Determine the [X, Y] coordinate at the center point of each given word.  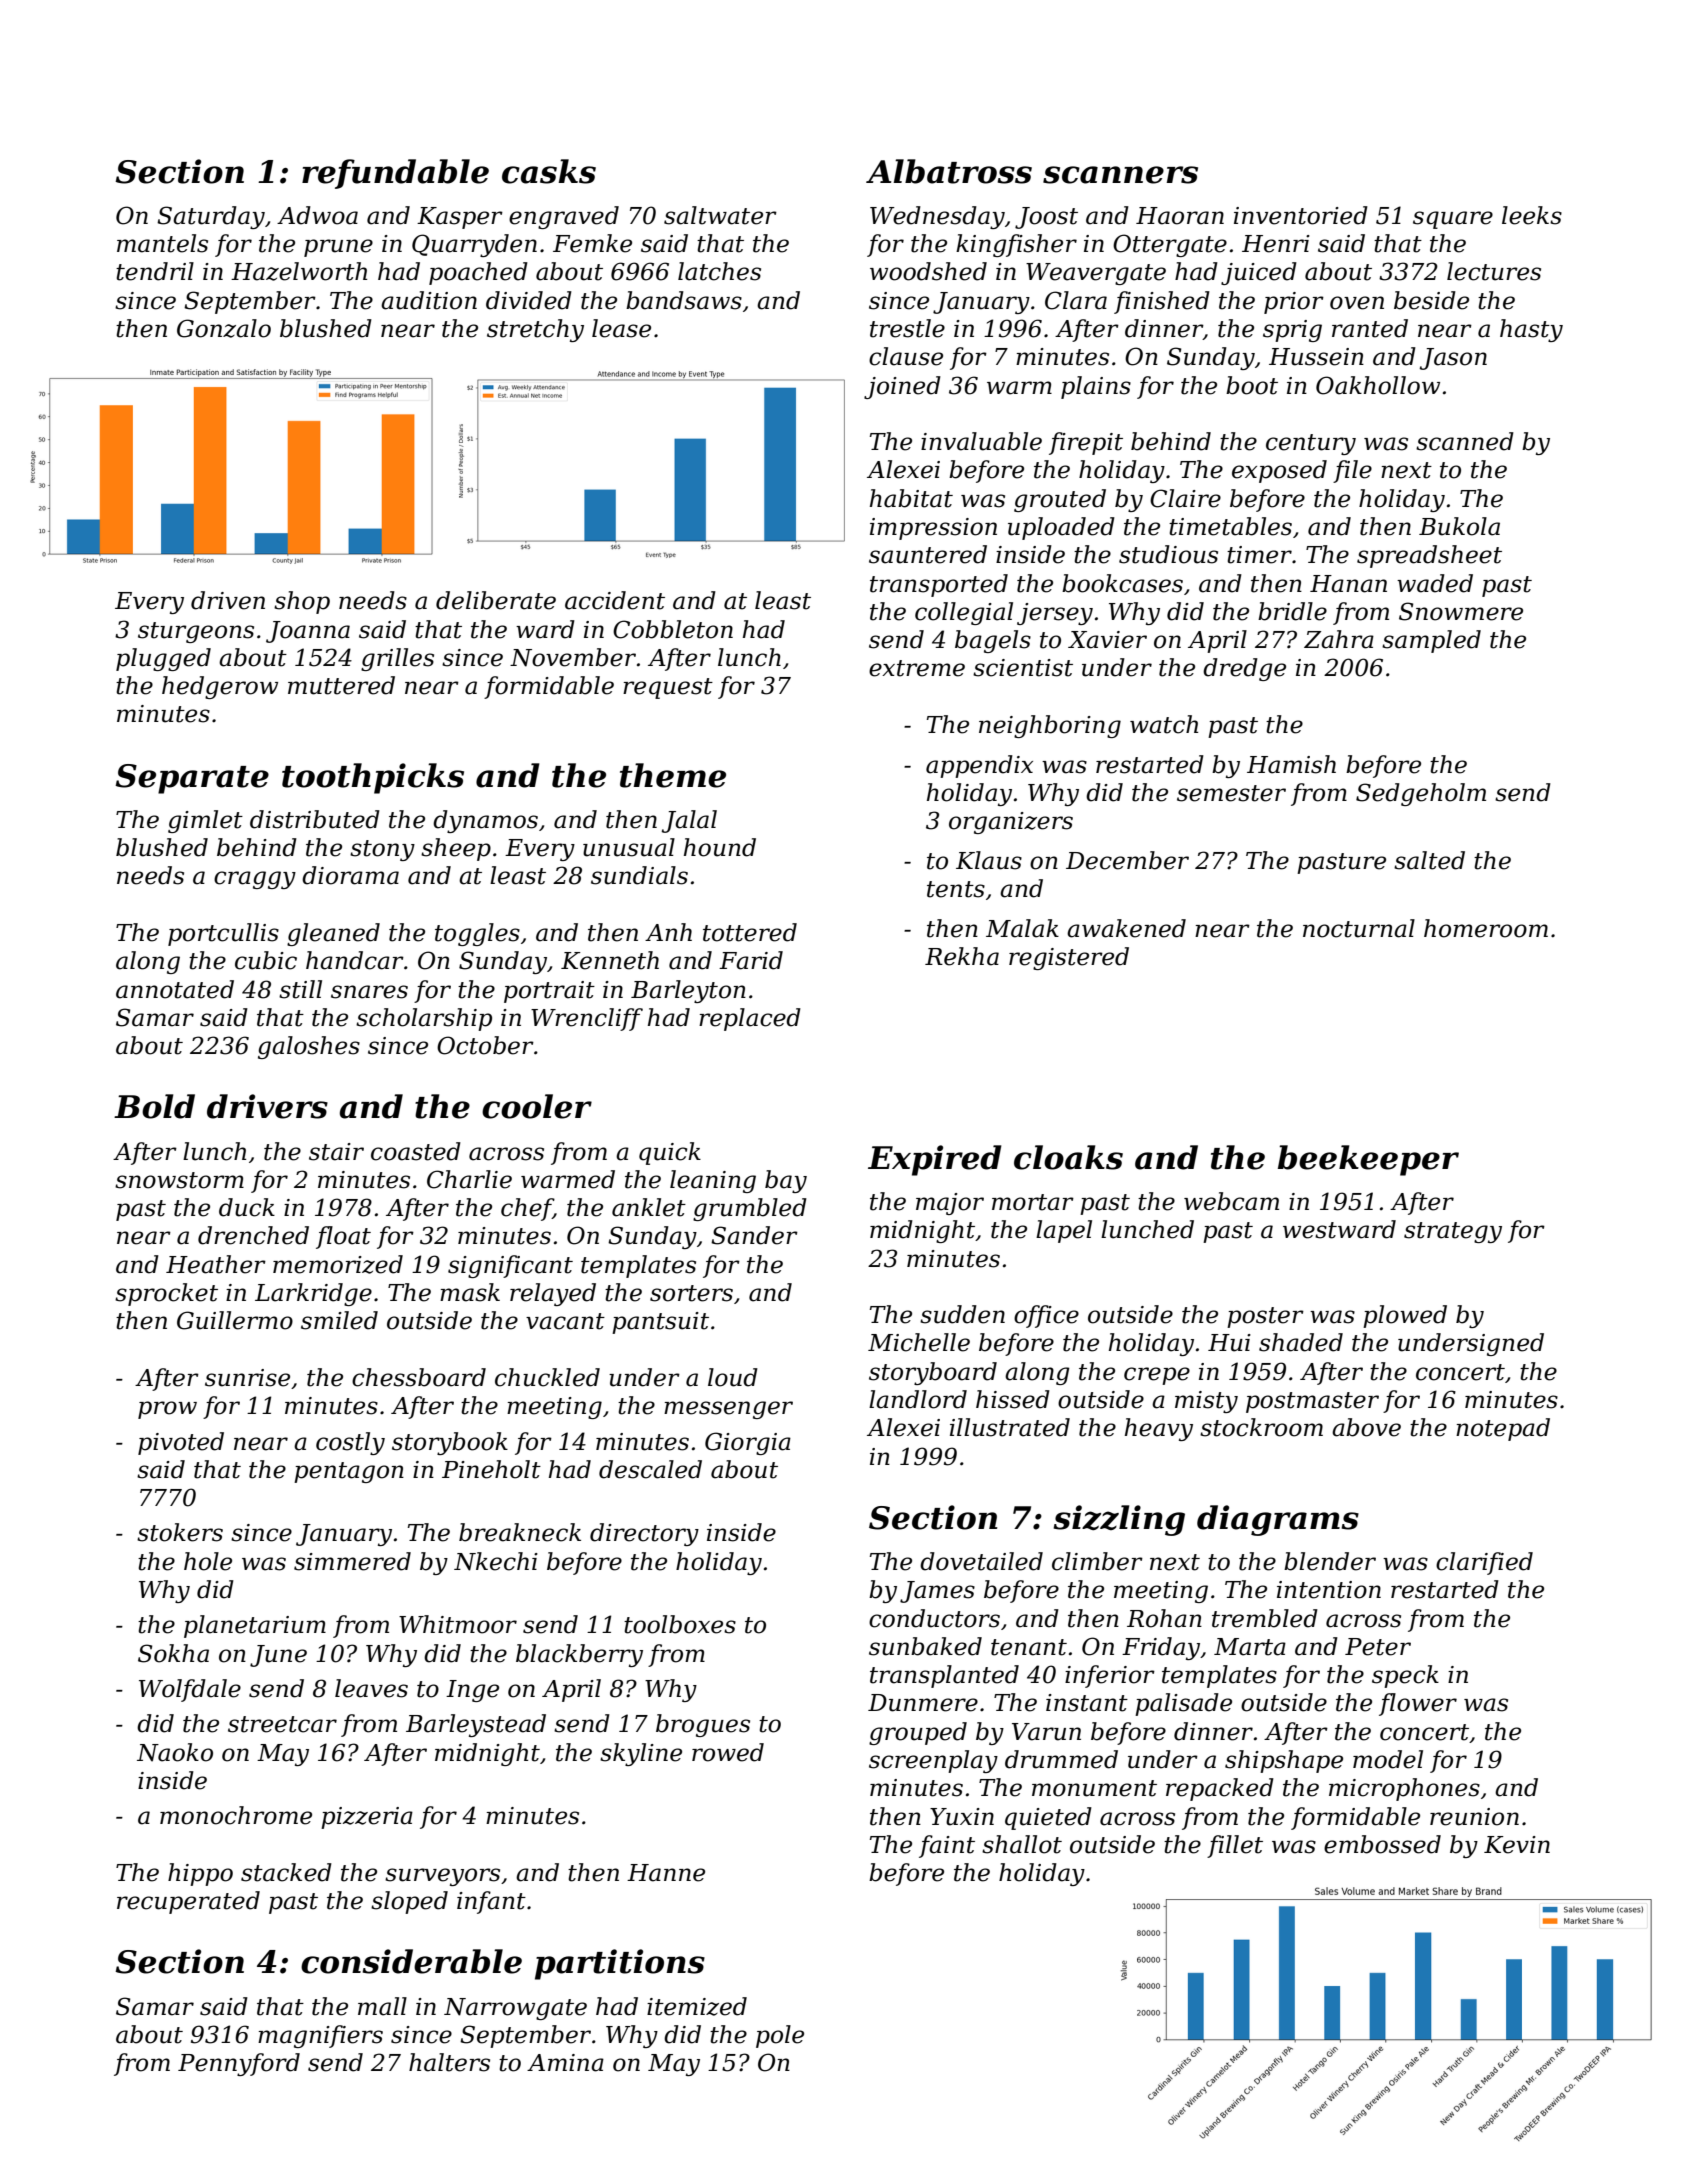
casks [549, 171]
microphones [1404, 1789]
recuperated [188, 1902]
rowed [728, 1752]
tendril [155, 271]
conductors [934, 1618]
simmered [352, 1561]
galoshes [309, 1047]
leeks [1532, 215]
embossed [1382, 1844]
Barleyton [688, 991]
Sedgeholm [1421, 794]
